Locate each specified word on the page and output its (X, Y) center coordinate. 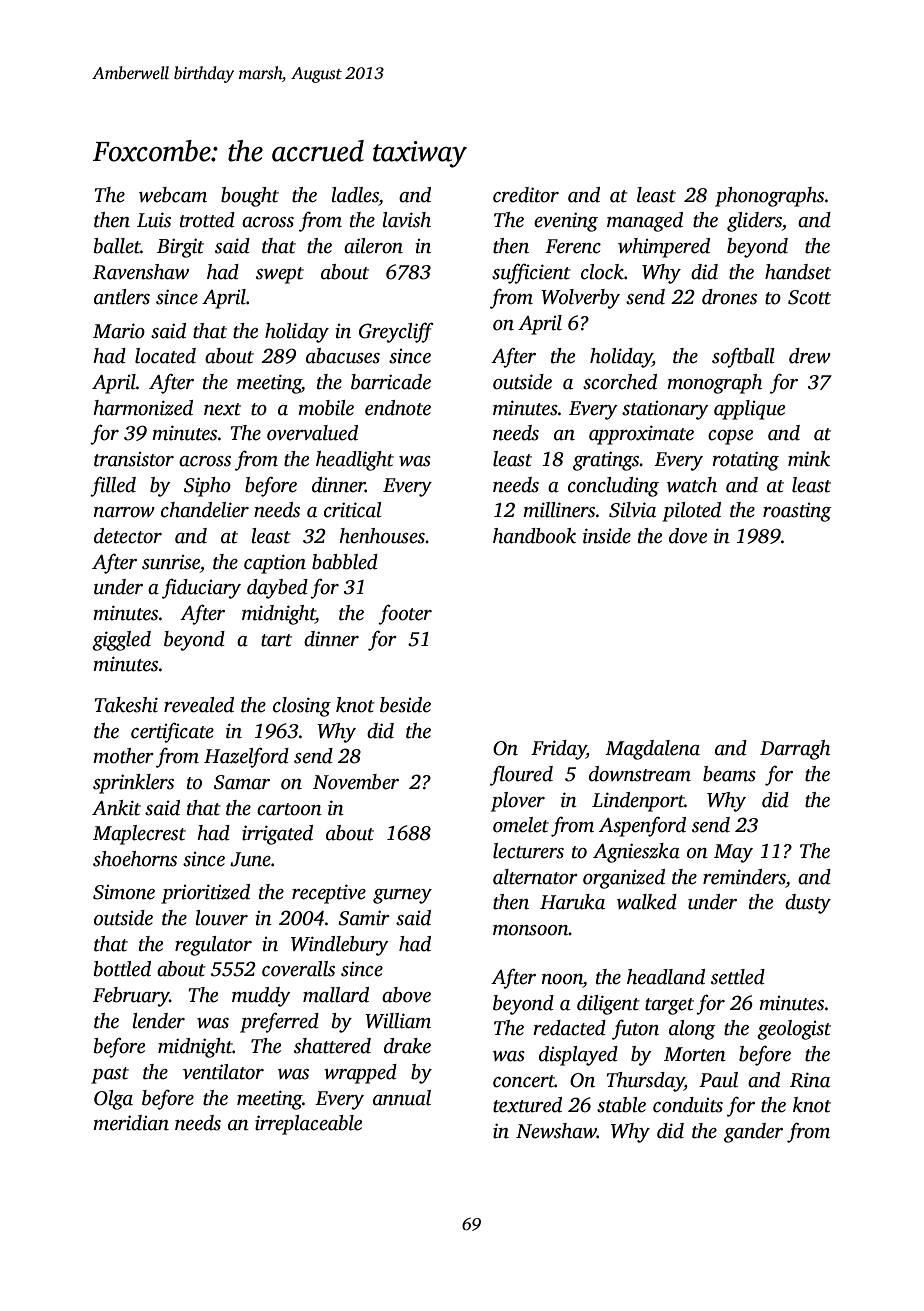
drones (729, 297)
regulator (213, 946)
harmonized (143, 408)
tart (276, 640)
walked (647, 902)
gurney (402, 896)
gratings (606, 461)
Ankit (116, 808)
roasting (797, 512)
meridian (131, 1123)
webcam (173, 195)
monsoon (531, 930)
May (733, 853)
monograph (714, 384)
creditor (526, 195)
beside (405, 705)
